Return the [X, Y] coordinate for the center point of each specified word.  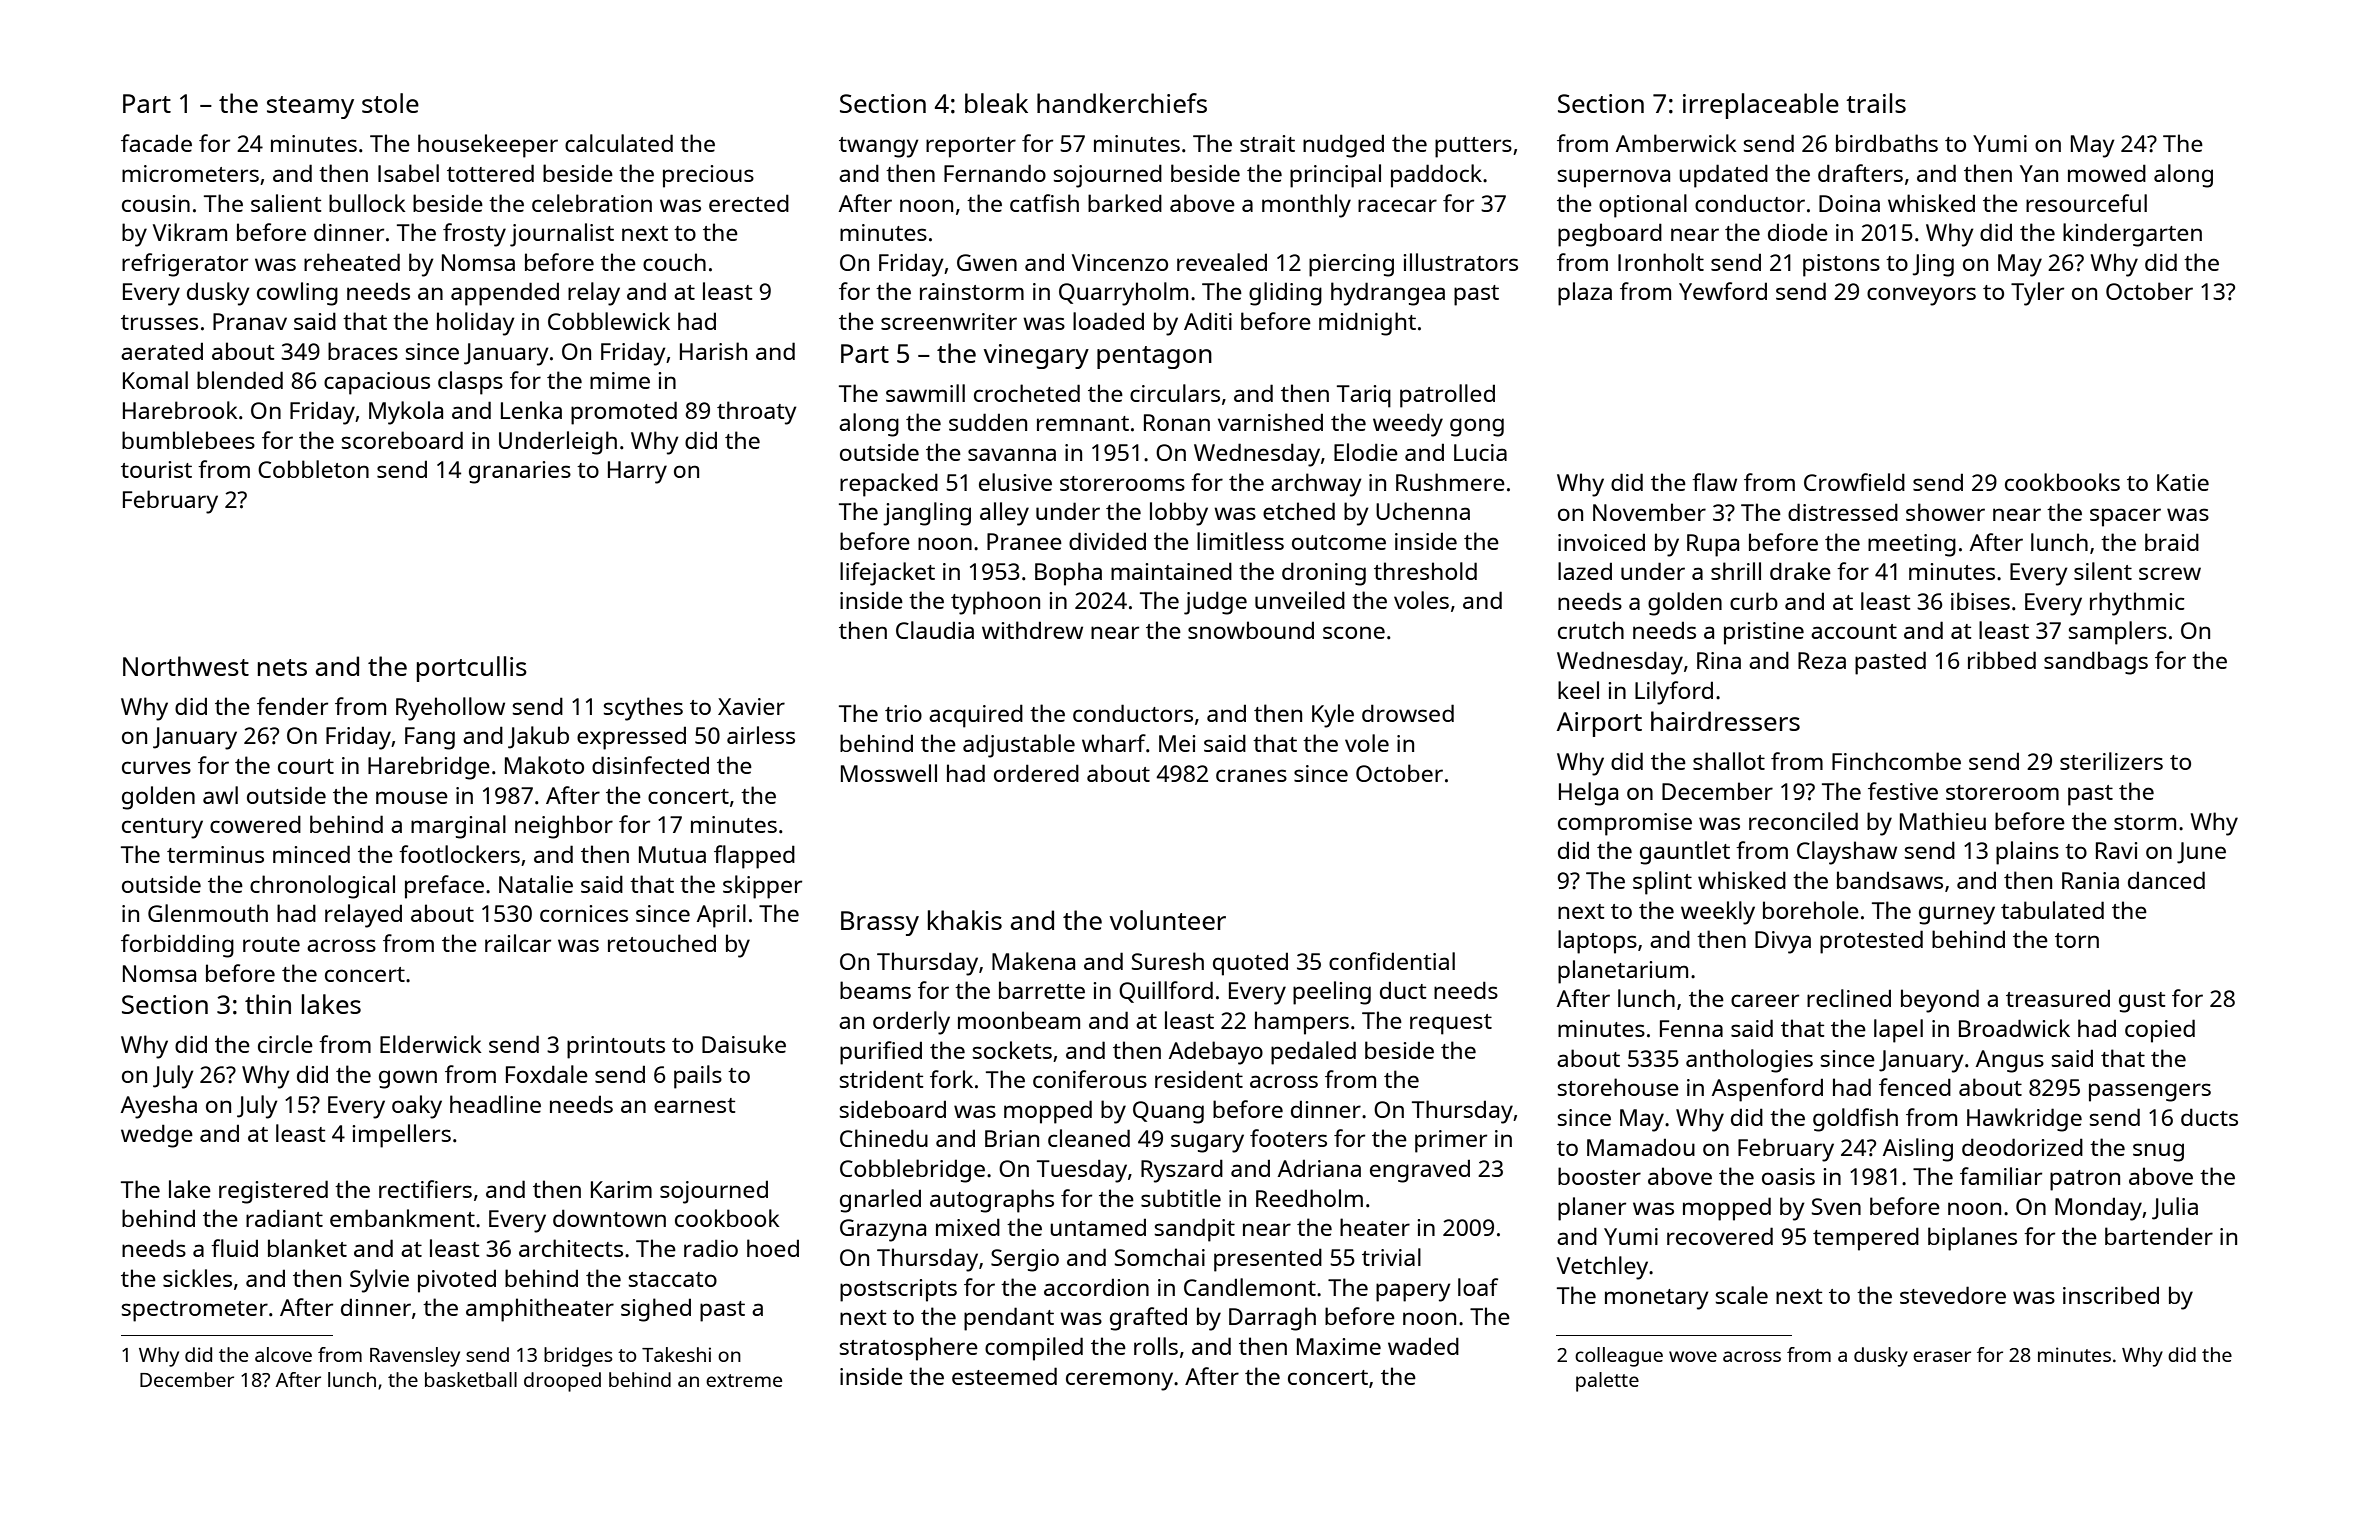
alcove [283, 1354]
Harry [637, 472]
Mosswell [889, 773]
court [306, 766]
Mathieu [1943, 821]
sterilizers [2111, 761]
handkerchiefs [1122, 103]
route [271, 944]
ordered [1036, 773]
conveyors [1921, 296]
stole [390, 103]
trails [1876, 103]
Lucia [1480, 452]
